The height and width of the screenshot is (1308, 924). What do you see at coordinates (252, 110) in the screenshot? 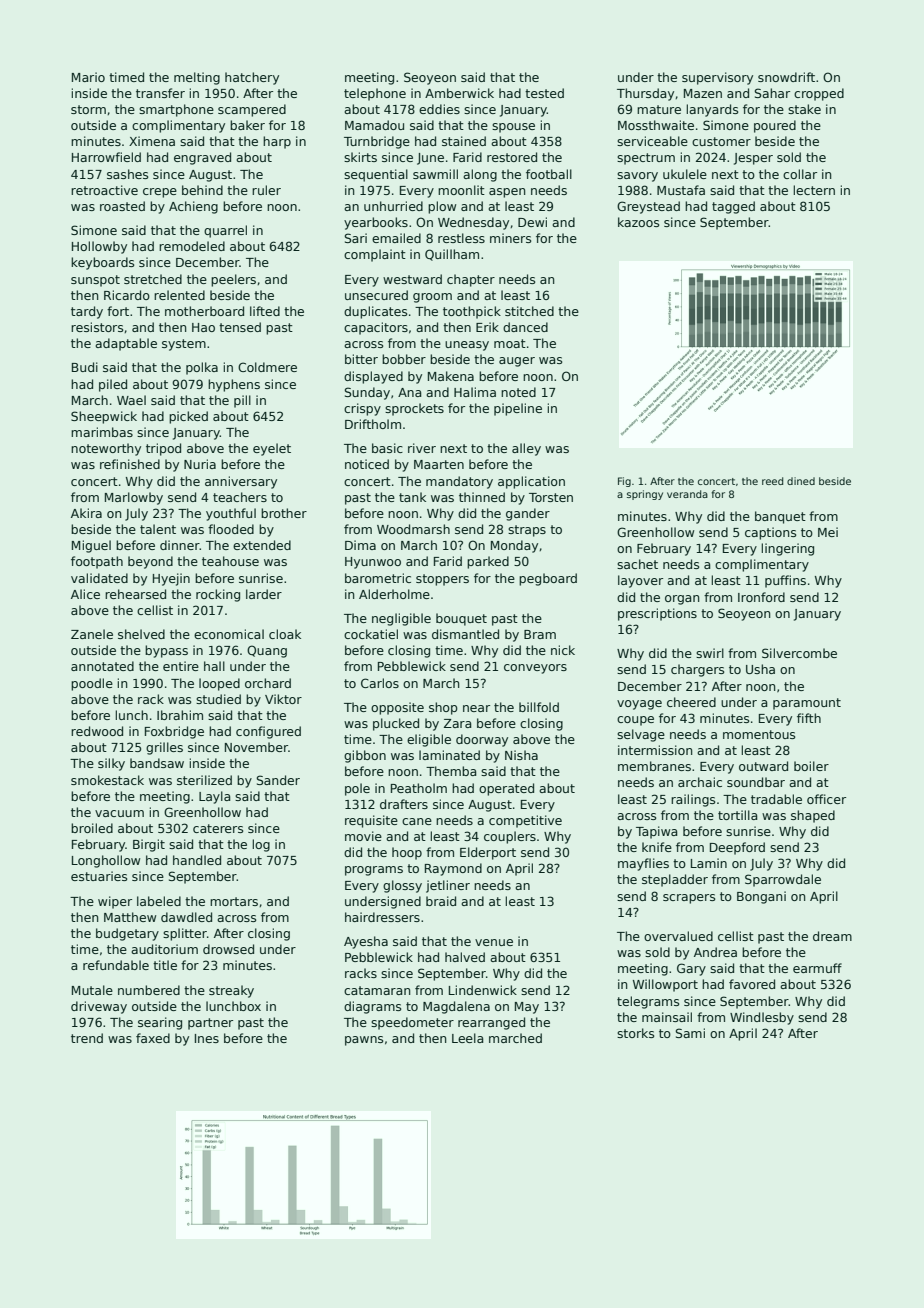
I see `scampered` at bounding box center [252, 110].
